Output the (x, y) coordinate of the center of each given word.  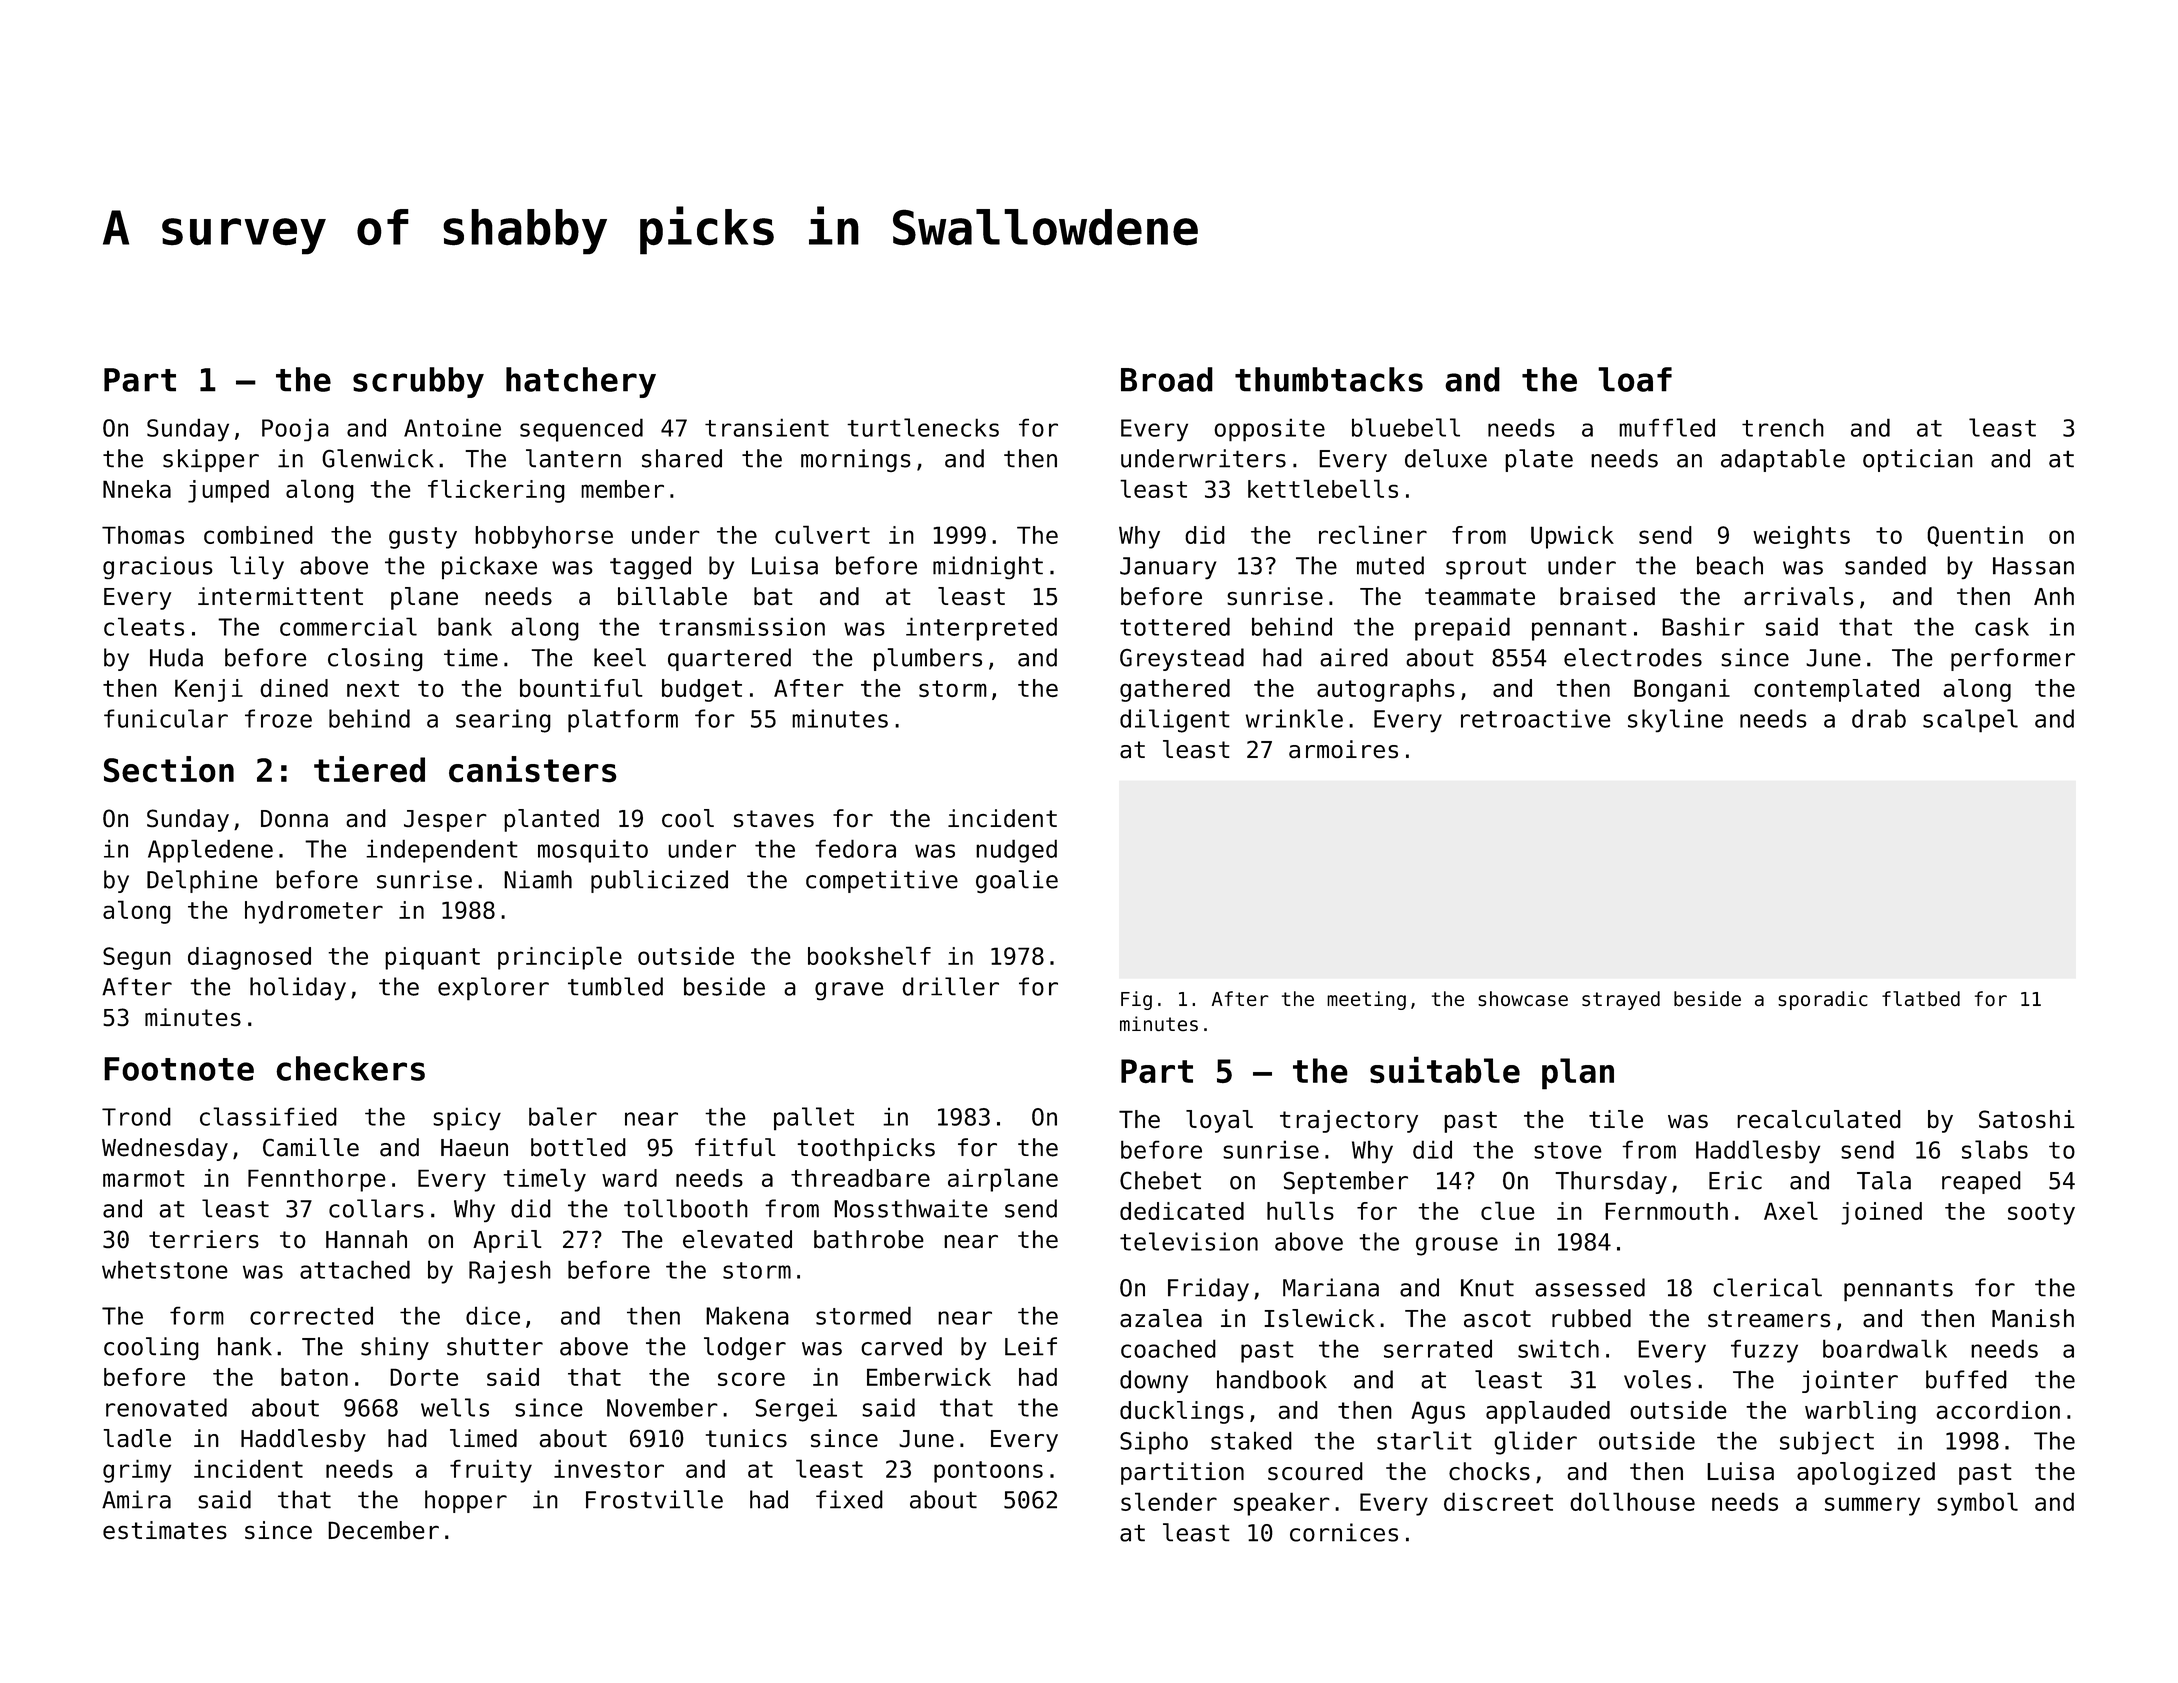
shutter (495, 1346)
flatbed (1921, 998)
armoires (1343, 749)
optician (1918, 460)
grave (849, 991)
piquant (432, 958)
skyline (1675, 720)
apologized (1866, 1473)
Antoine (452, 427)
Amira (136, 1499)
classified (268, 1116)
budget (702, 690)
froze (278, 718)
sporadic (1823, 1000)
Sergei (796, 1410)
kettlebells (1323, 488)
